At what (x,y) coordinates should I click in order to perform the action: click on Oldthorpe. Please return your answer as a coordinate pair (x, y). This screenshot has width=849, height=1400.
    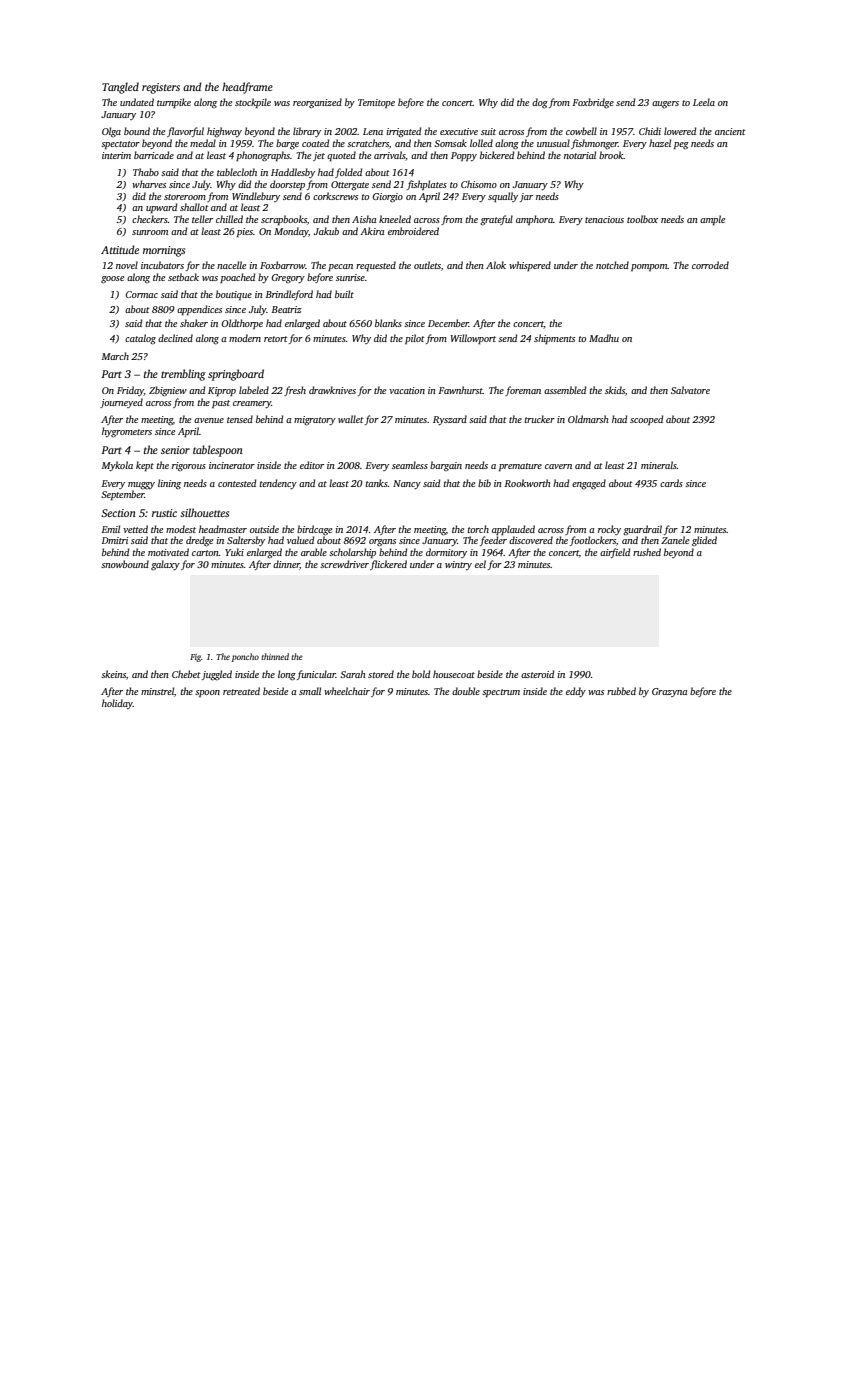
    Looking at the image, I should click on (242, 324).
